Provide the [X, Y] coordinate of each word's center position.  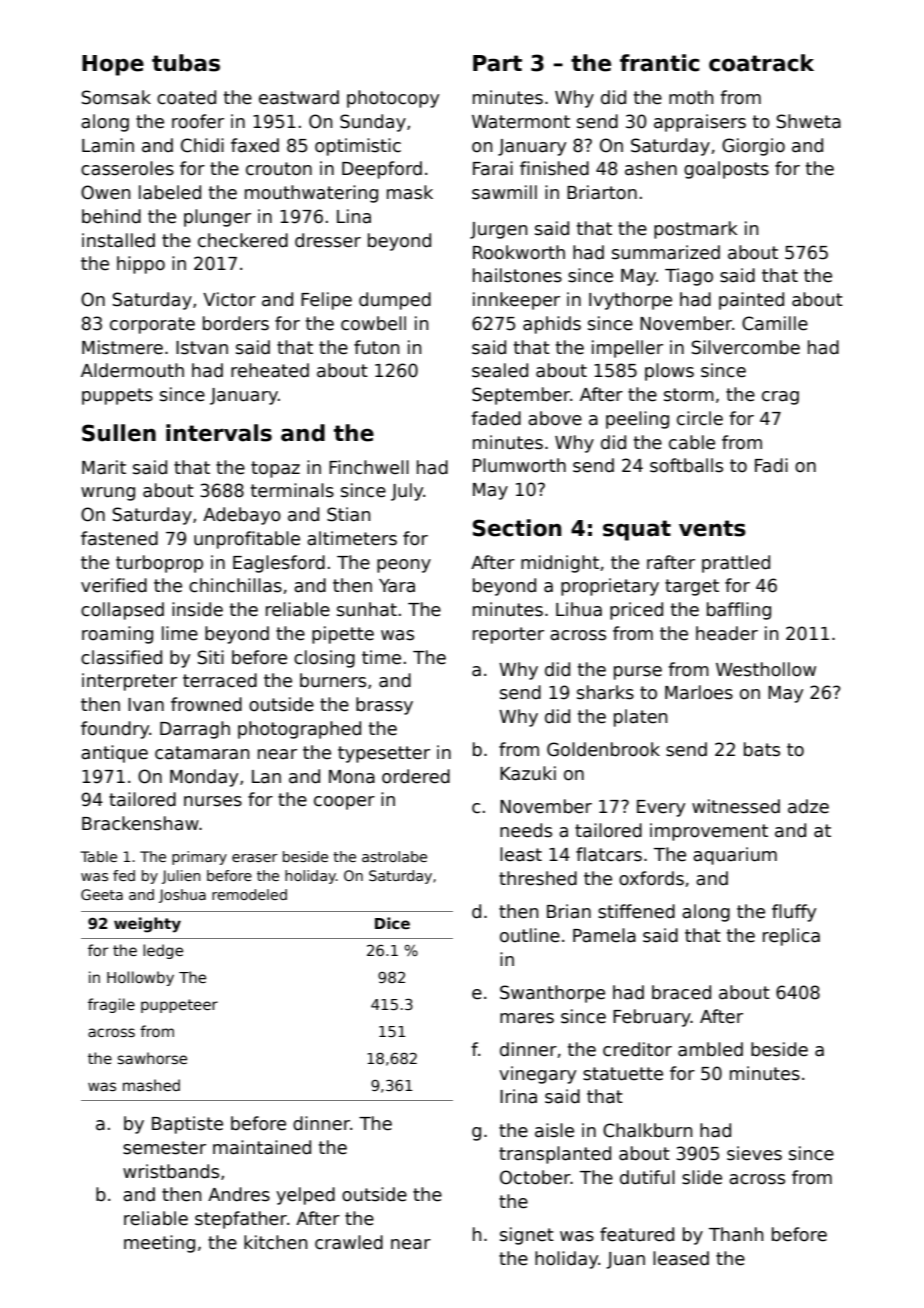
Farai [493, 168]
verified [114, 585]
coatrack [761, 63]
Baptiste [187, 1125]
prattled [736, 564]
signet [527, 1236]
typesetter [384, 754]
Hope [113, 65]
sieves [754, 1153]
